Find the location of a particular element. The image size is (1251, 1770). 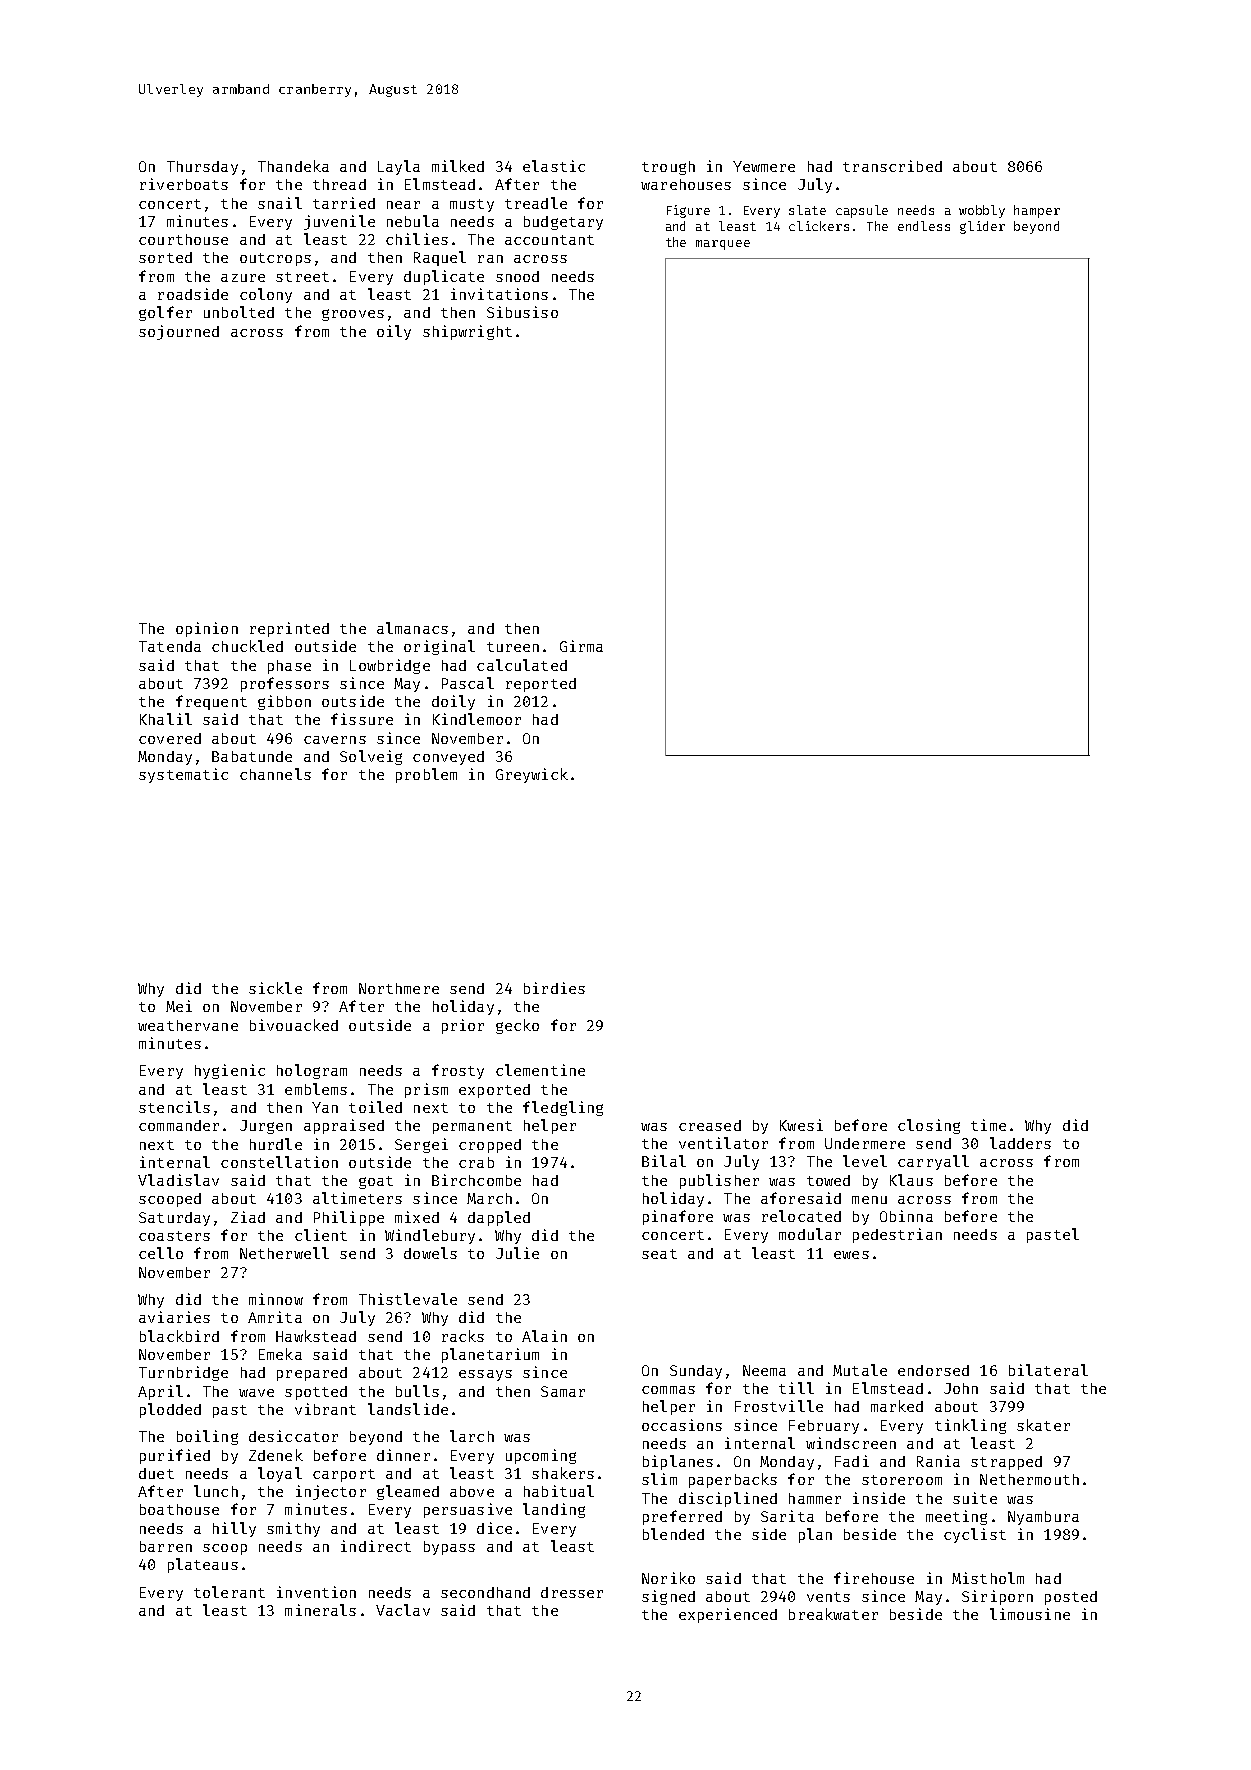

Northmere is located at coordinates (399, 988).
